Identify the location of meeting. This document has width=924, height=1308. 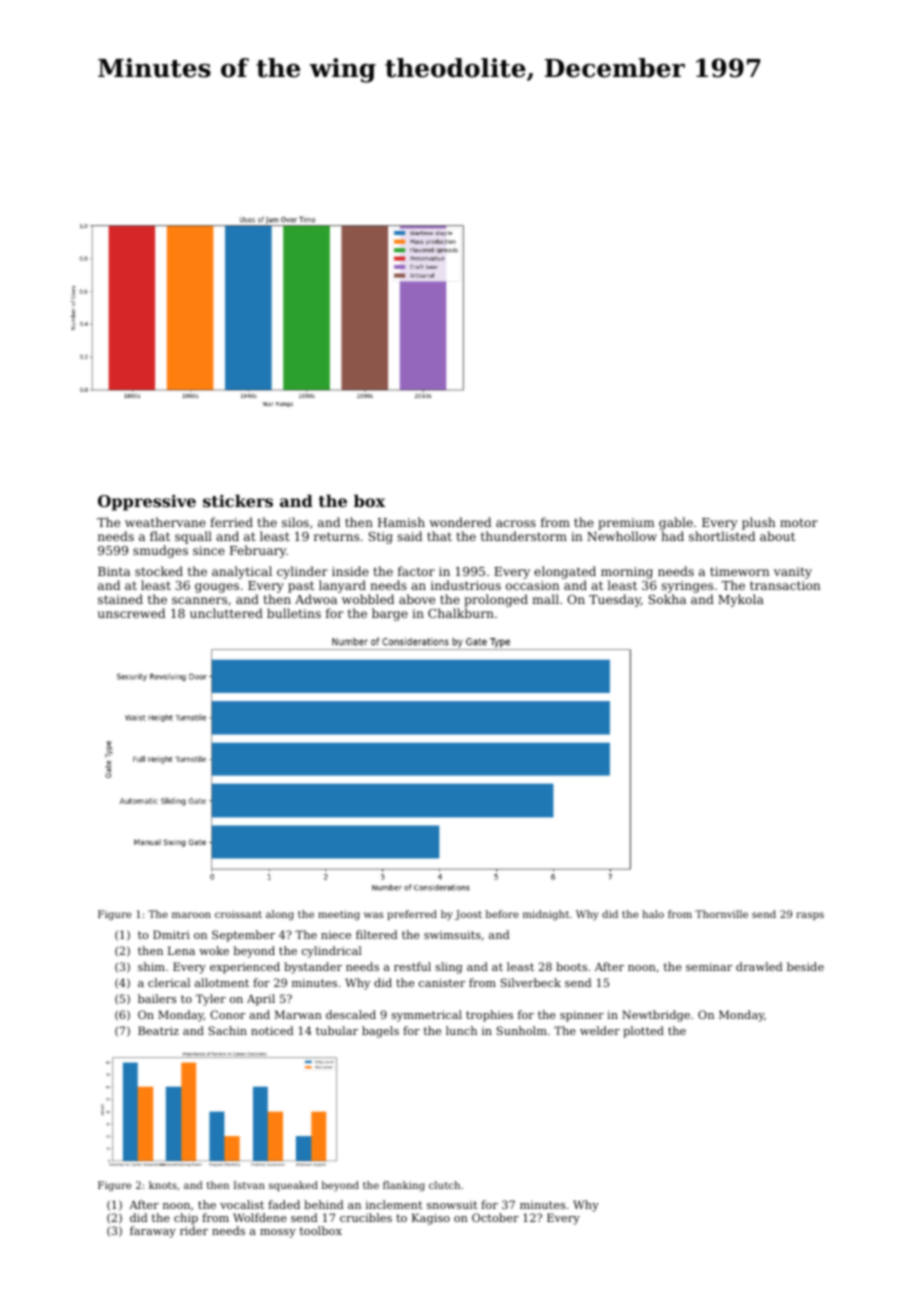
(339, 915).
